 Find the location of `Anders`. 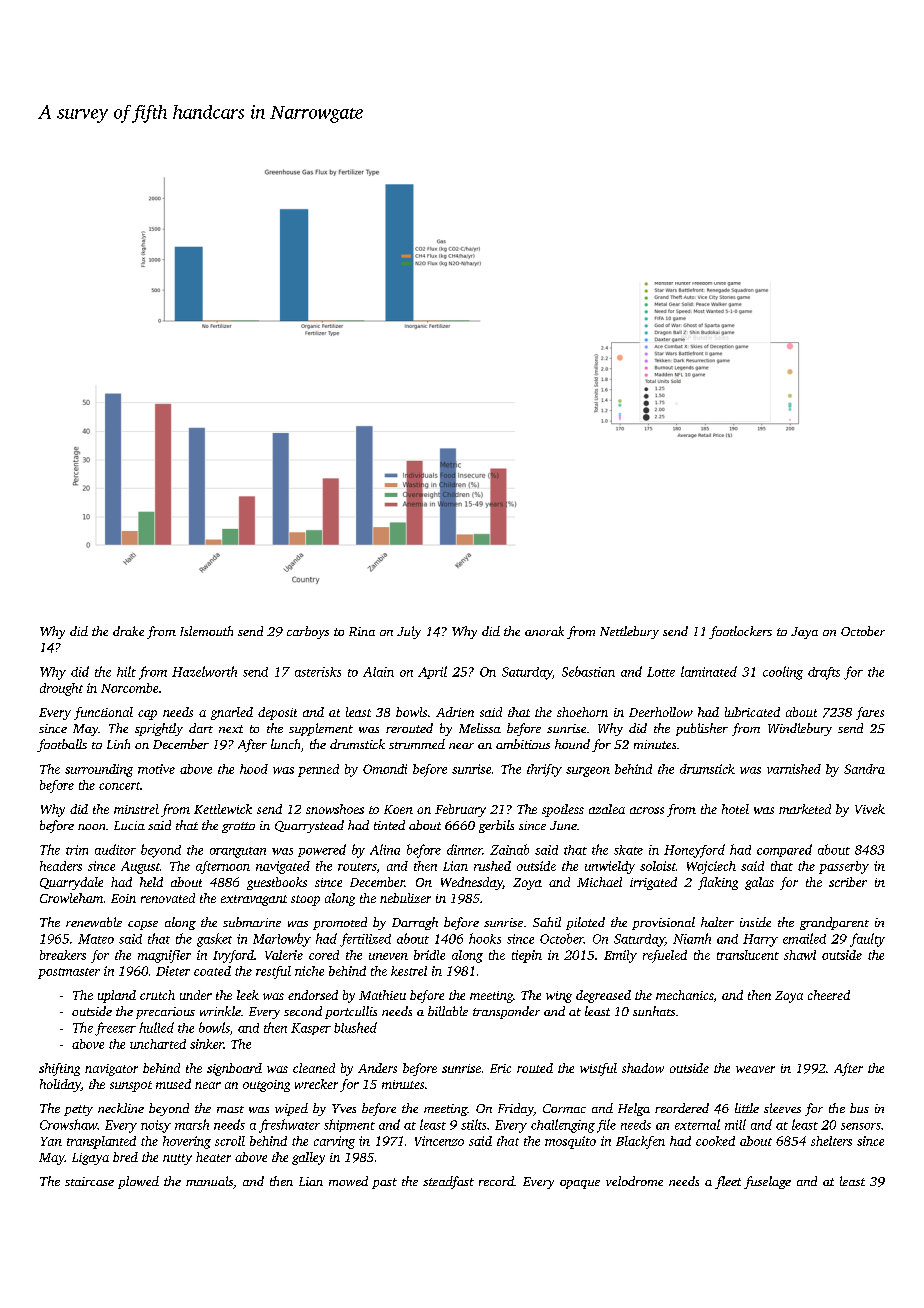

Anders is located at coordinates (377, 1068).
